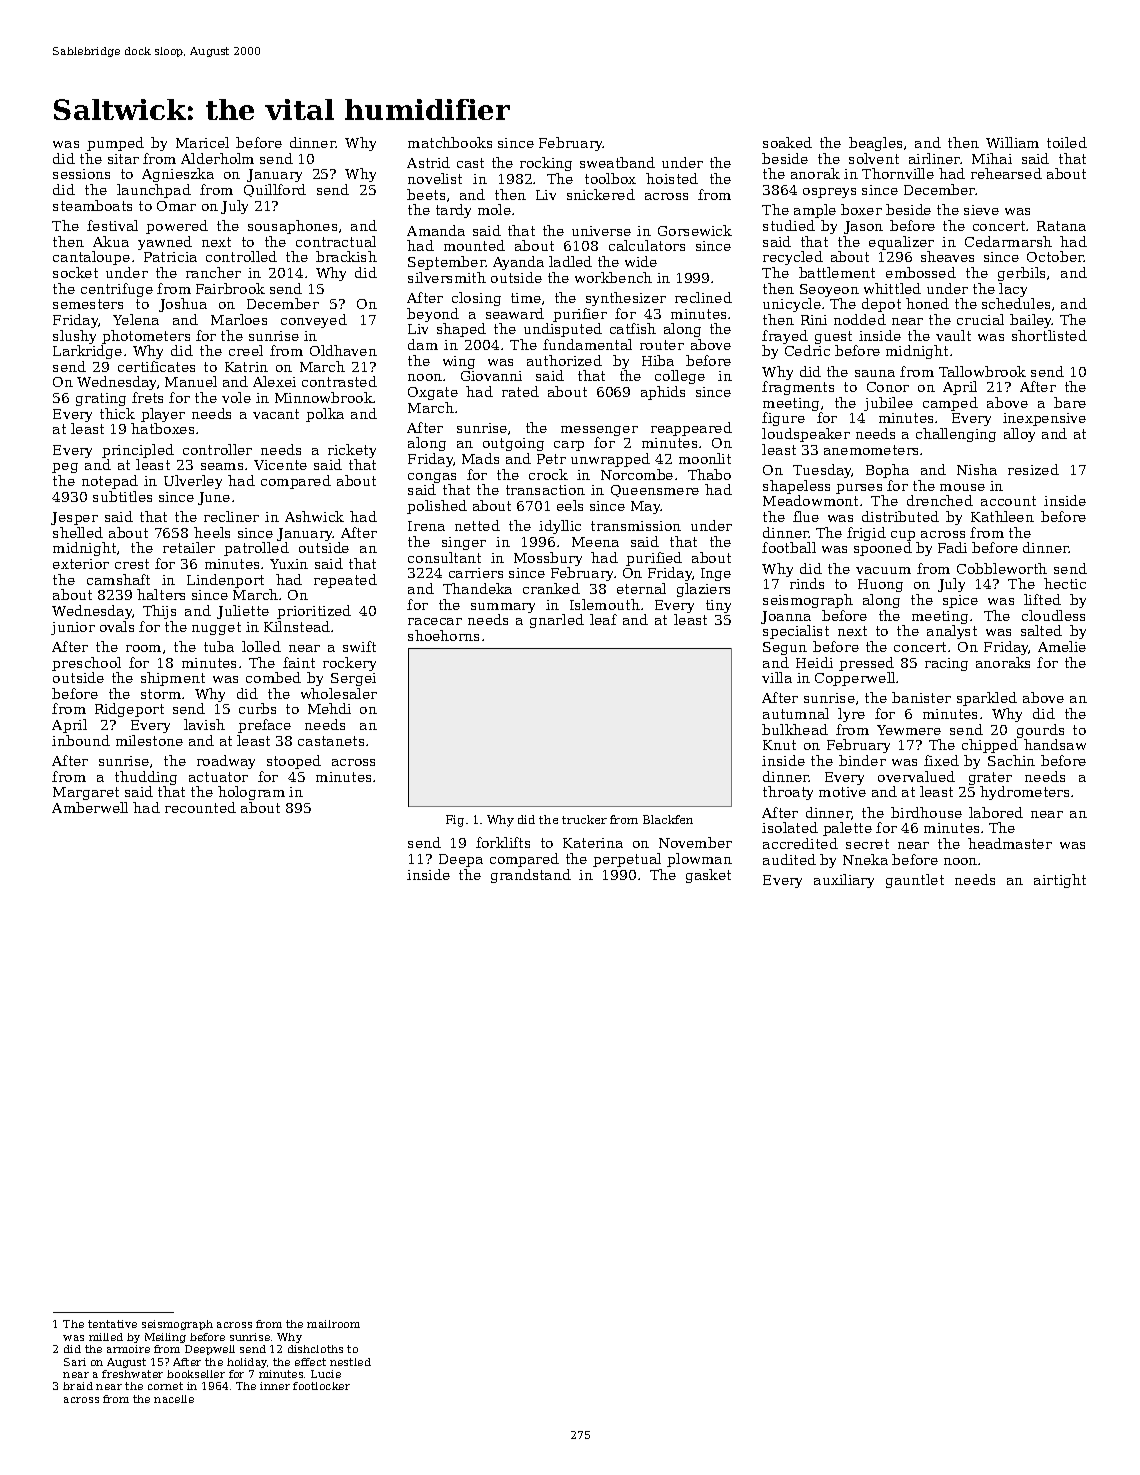  I want to click on beagles, so click(875, 144).
